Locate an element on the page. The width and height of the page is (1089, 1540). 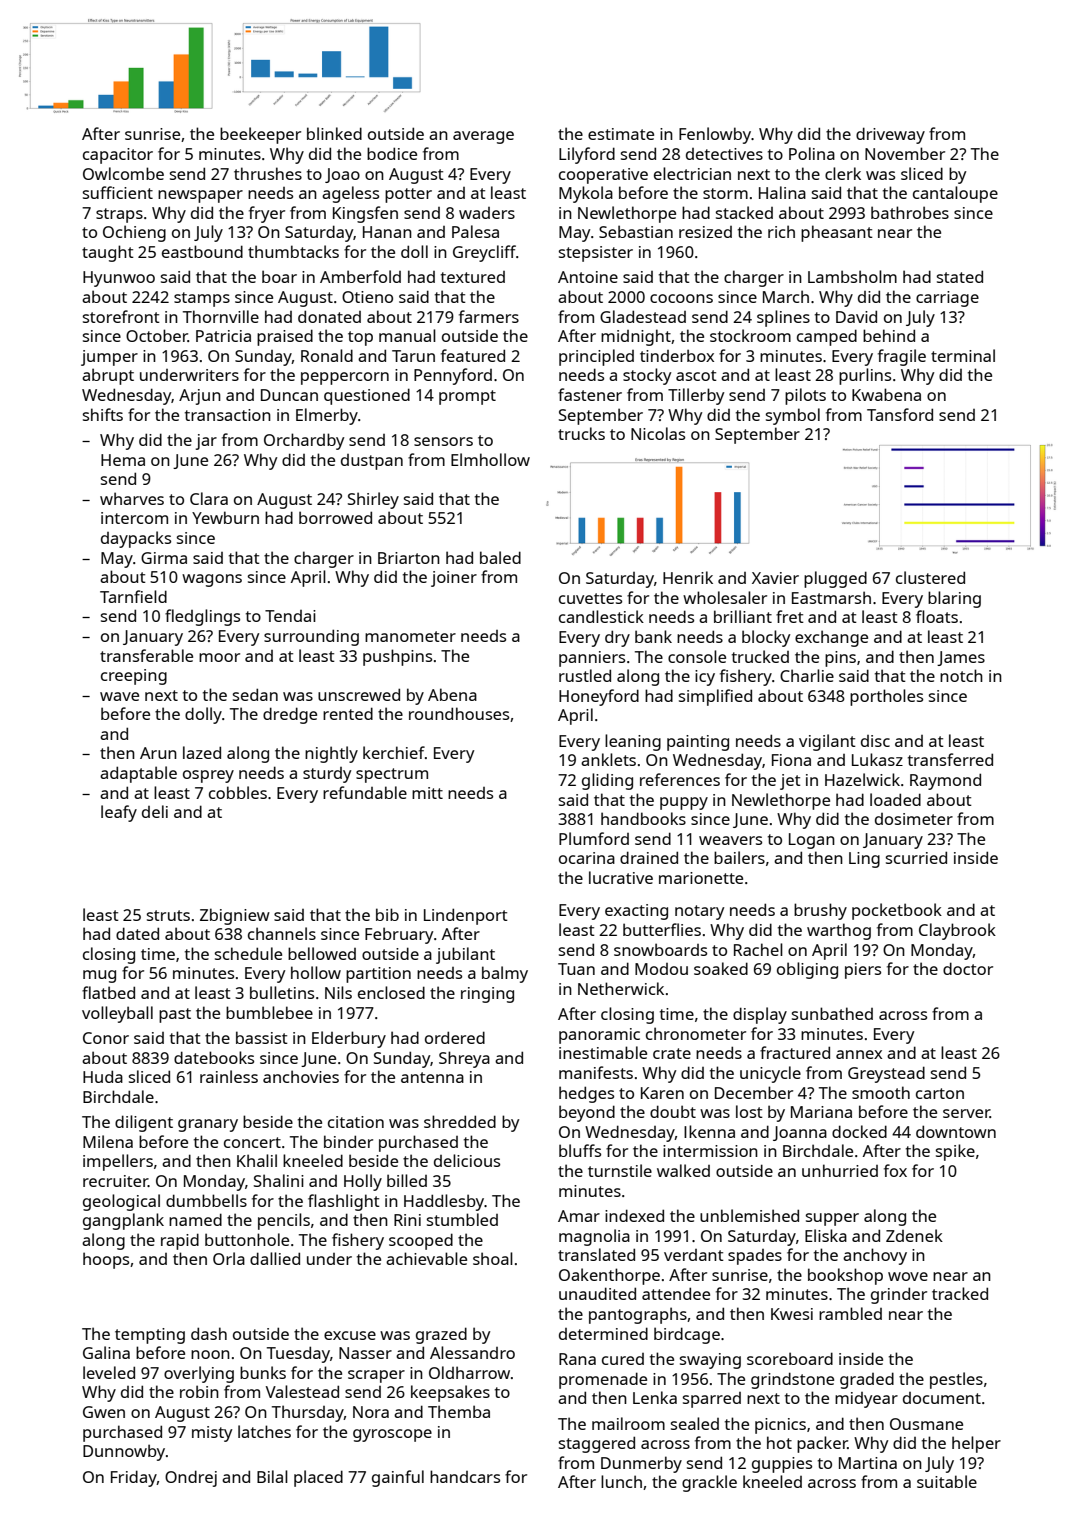
dated is located at coordinates (137, 933).
